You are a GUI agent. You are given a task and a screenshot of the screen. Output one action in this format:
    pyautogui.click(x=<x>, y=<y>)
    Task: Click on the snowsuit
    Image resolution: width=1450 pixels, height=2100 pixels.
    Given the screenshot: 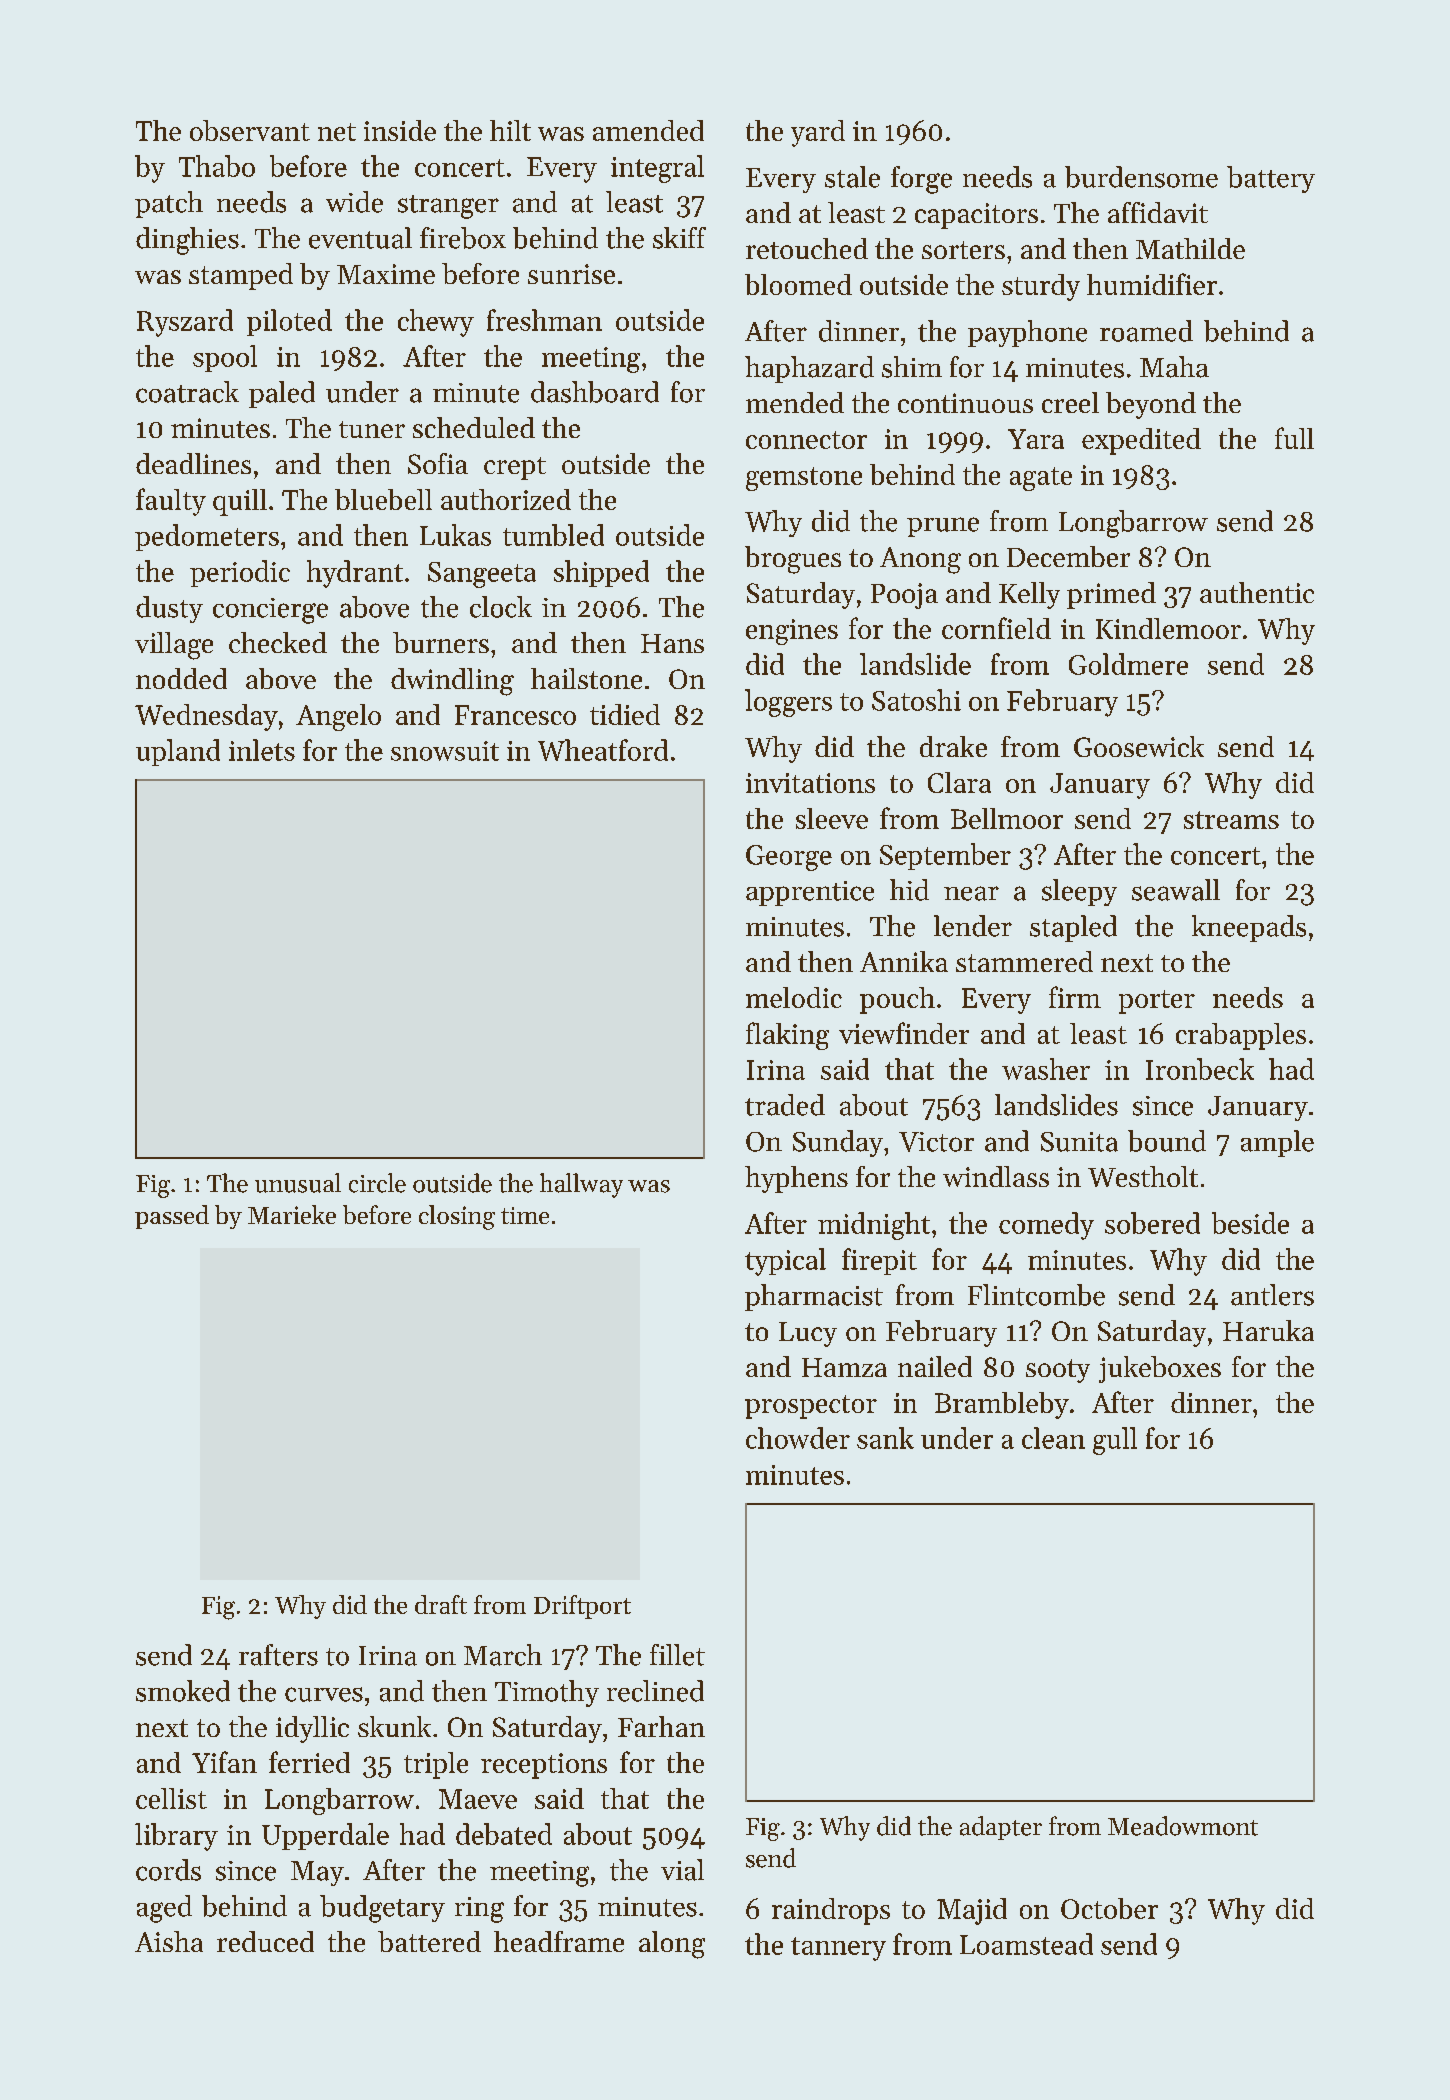 What is the action you would take?
    pyautogui.click(x=445, y=751)
